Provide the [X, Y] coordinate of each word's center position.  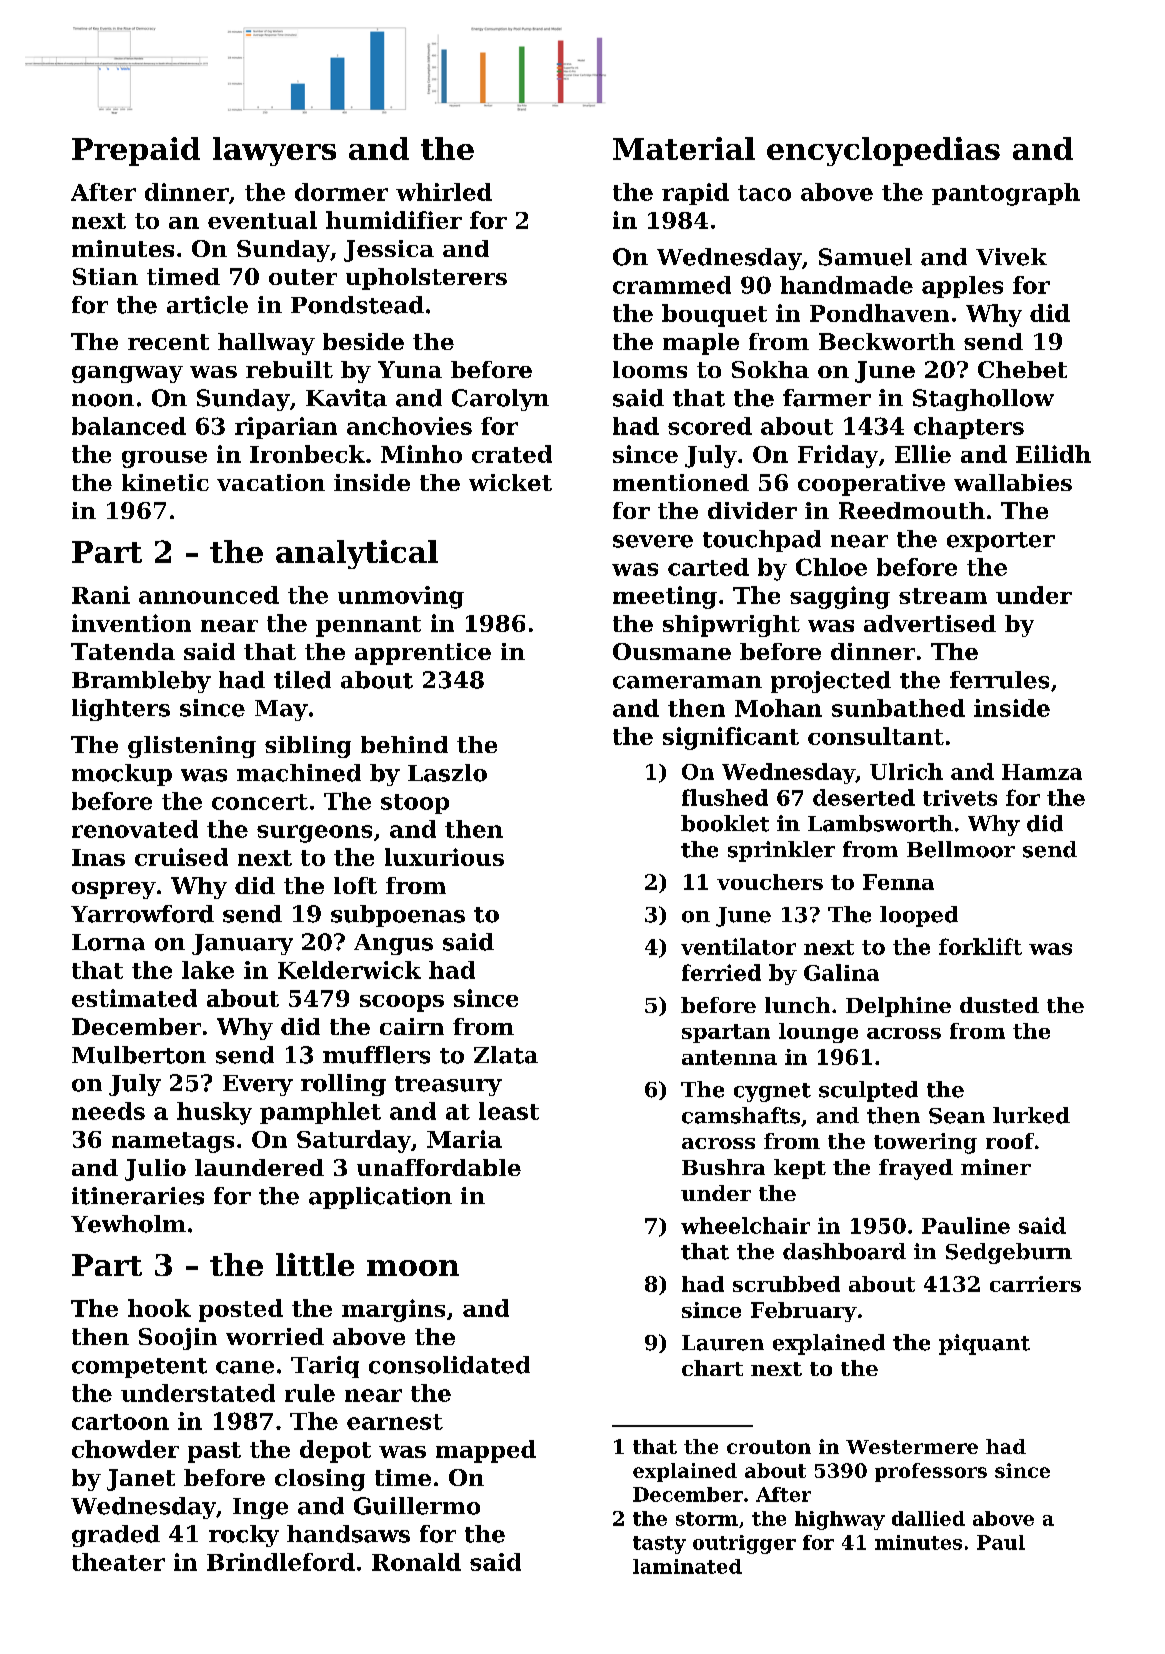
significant [731, 738]
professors [931, 1472]
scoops [402, 1003]
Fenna [898, 882]
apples [962, 287]
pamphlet [320, 1113]
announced [209, 595]
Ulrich [906, 771]
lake [208, 970]
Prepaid [136, 151]
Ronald [416, 1562]
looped [919, 916]
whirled [444, 192]
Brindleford [281, 1562]
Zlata [506, 1055]
